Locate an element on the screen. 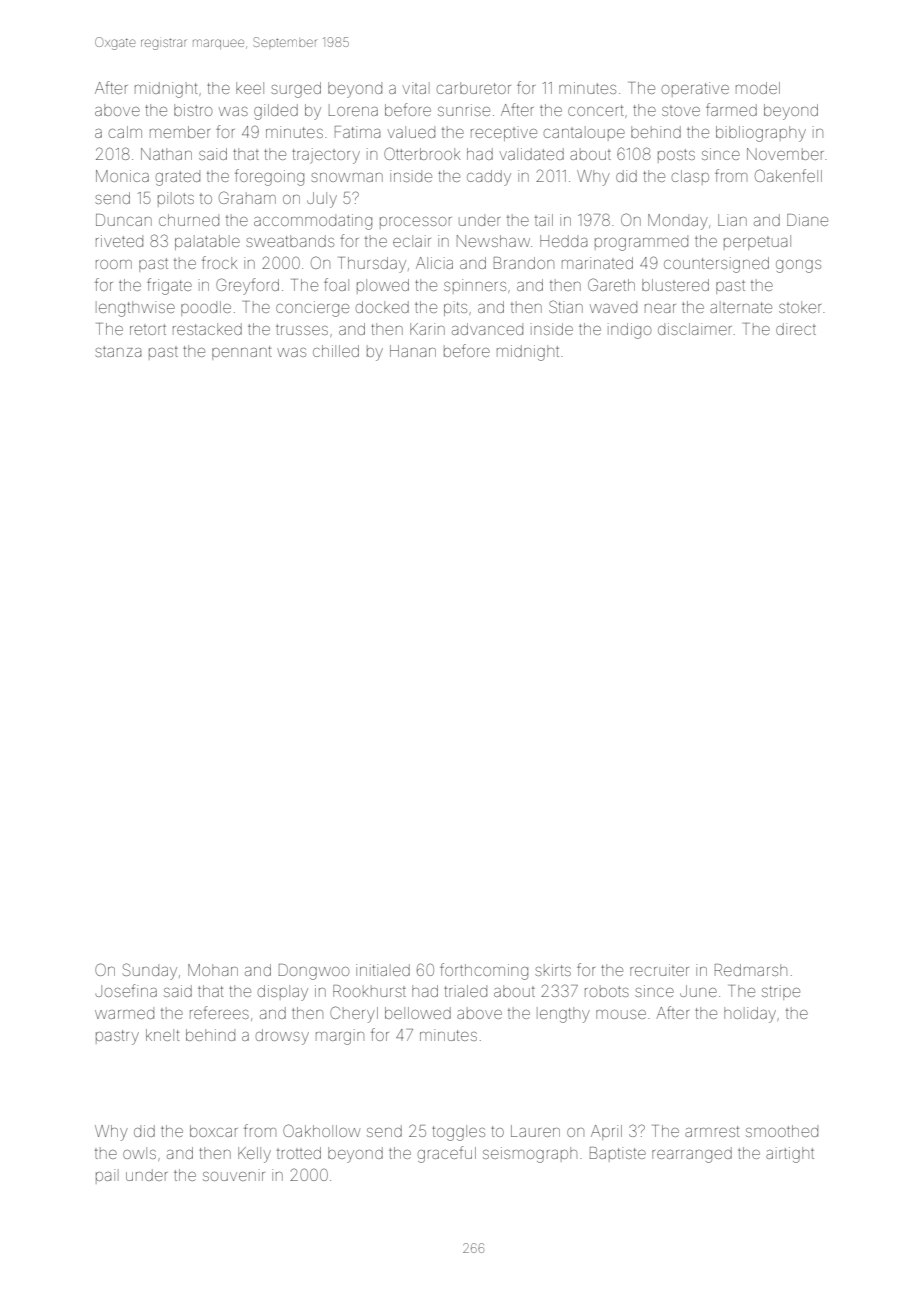 Image resolution: width=924 pixels, height=1308 pixels. boxcar is located at coordinates (214, 1131).
